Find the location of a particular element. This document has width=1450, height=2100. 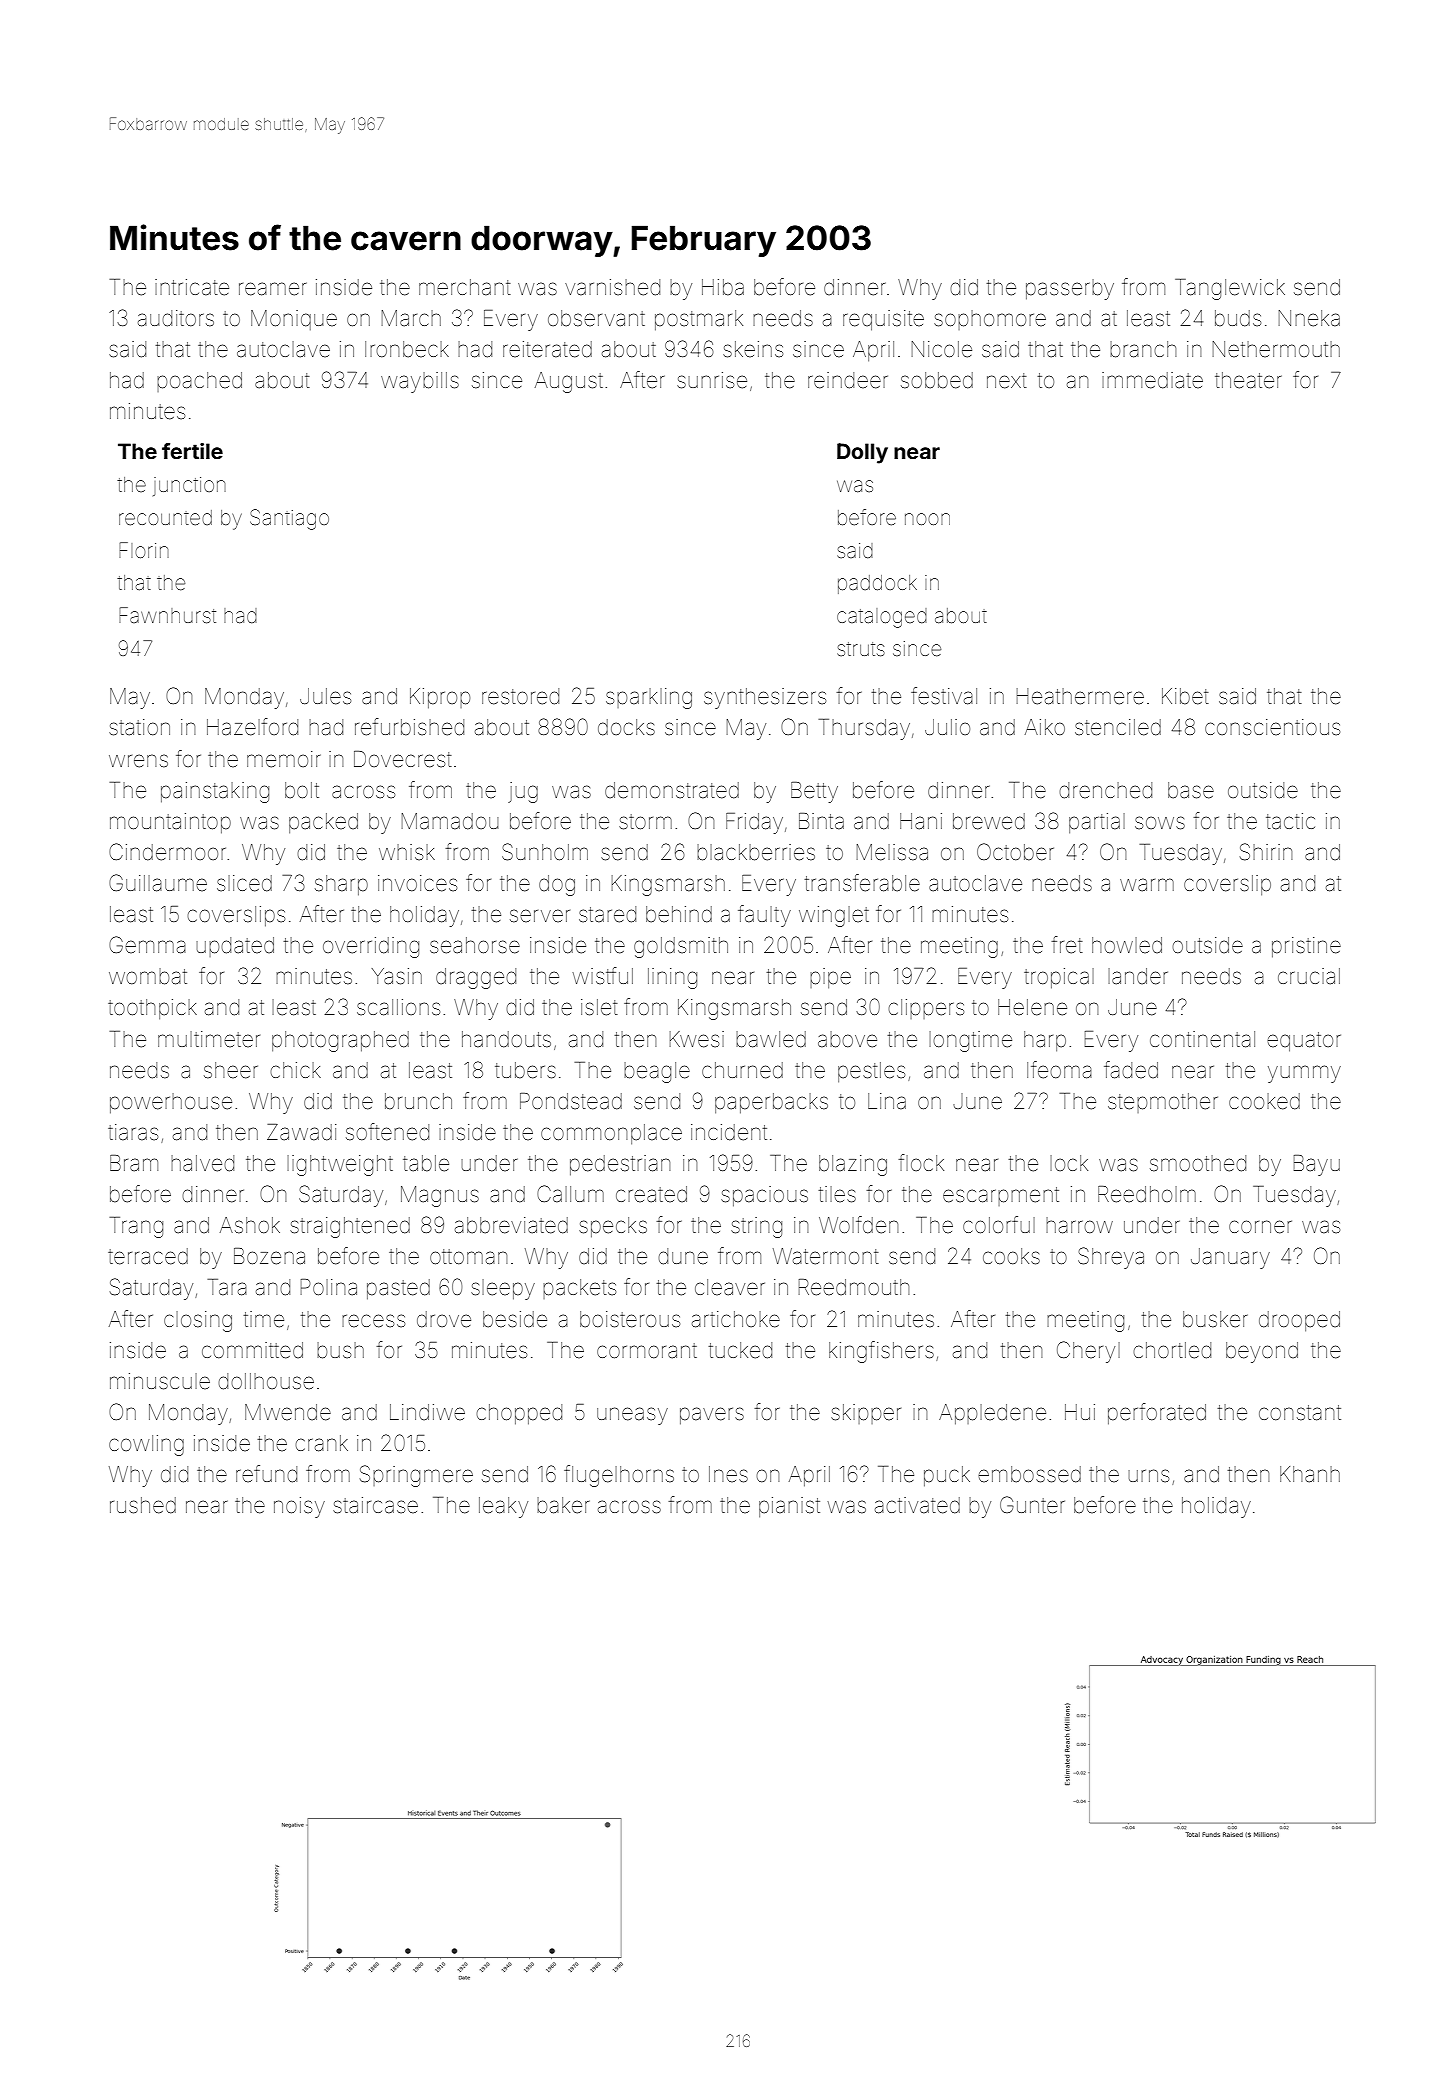

waybills is located at coordinates (420, 382).
